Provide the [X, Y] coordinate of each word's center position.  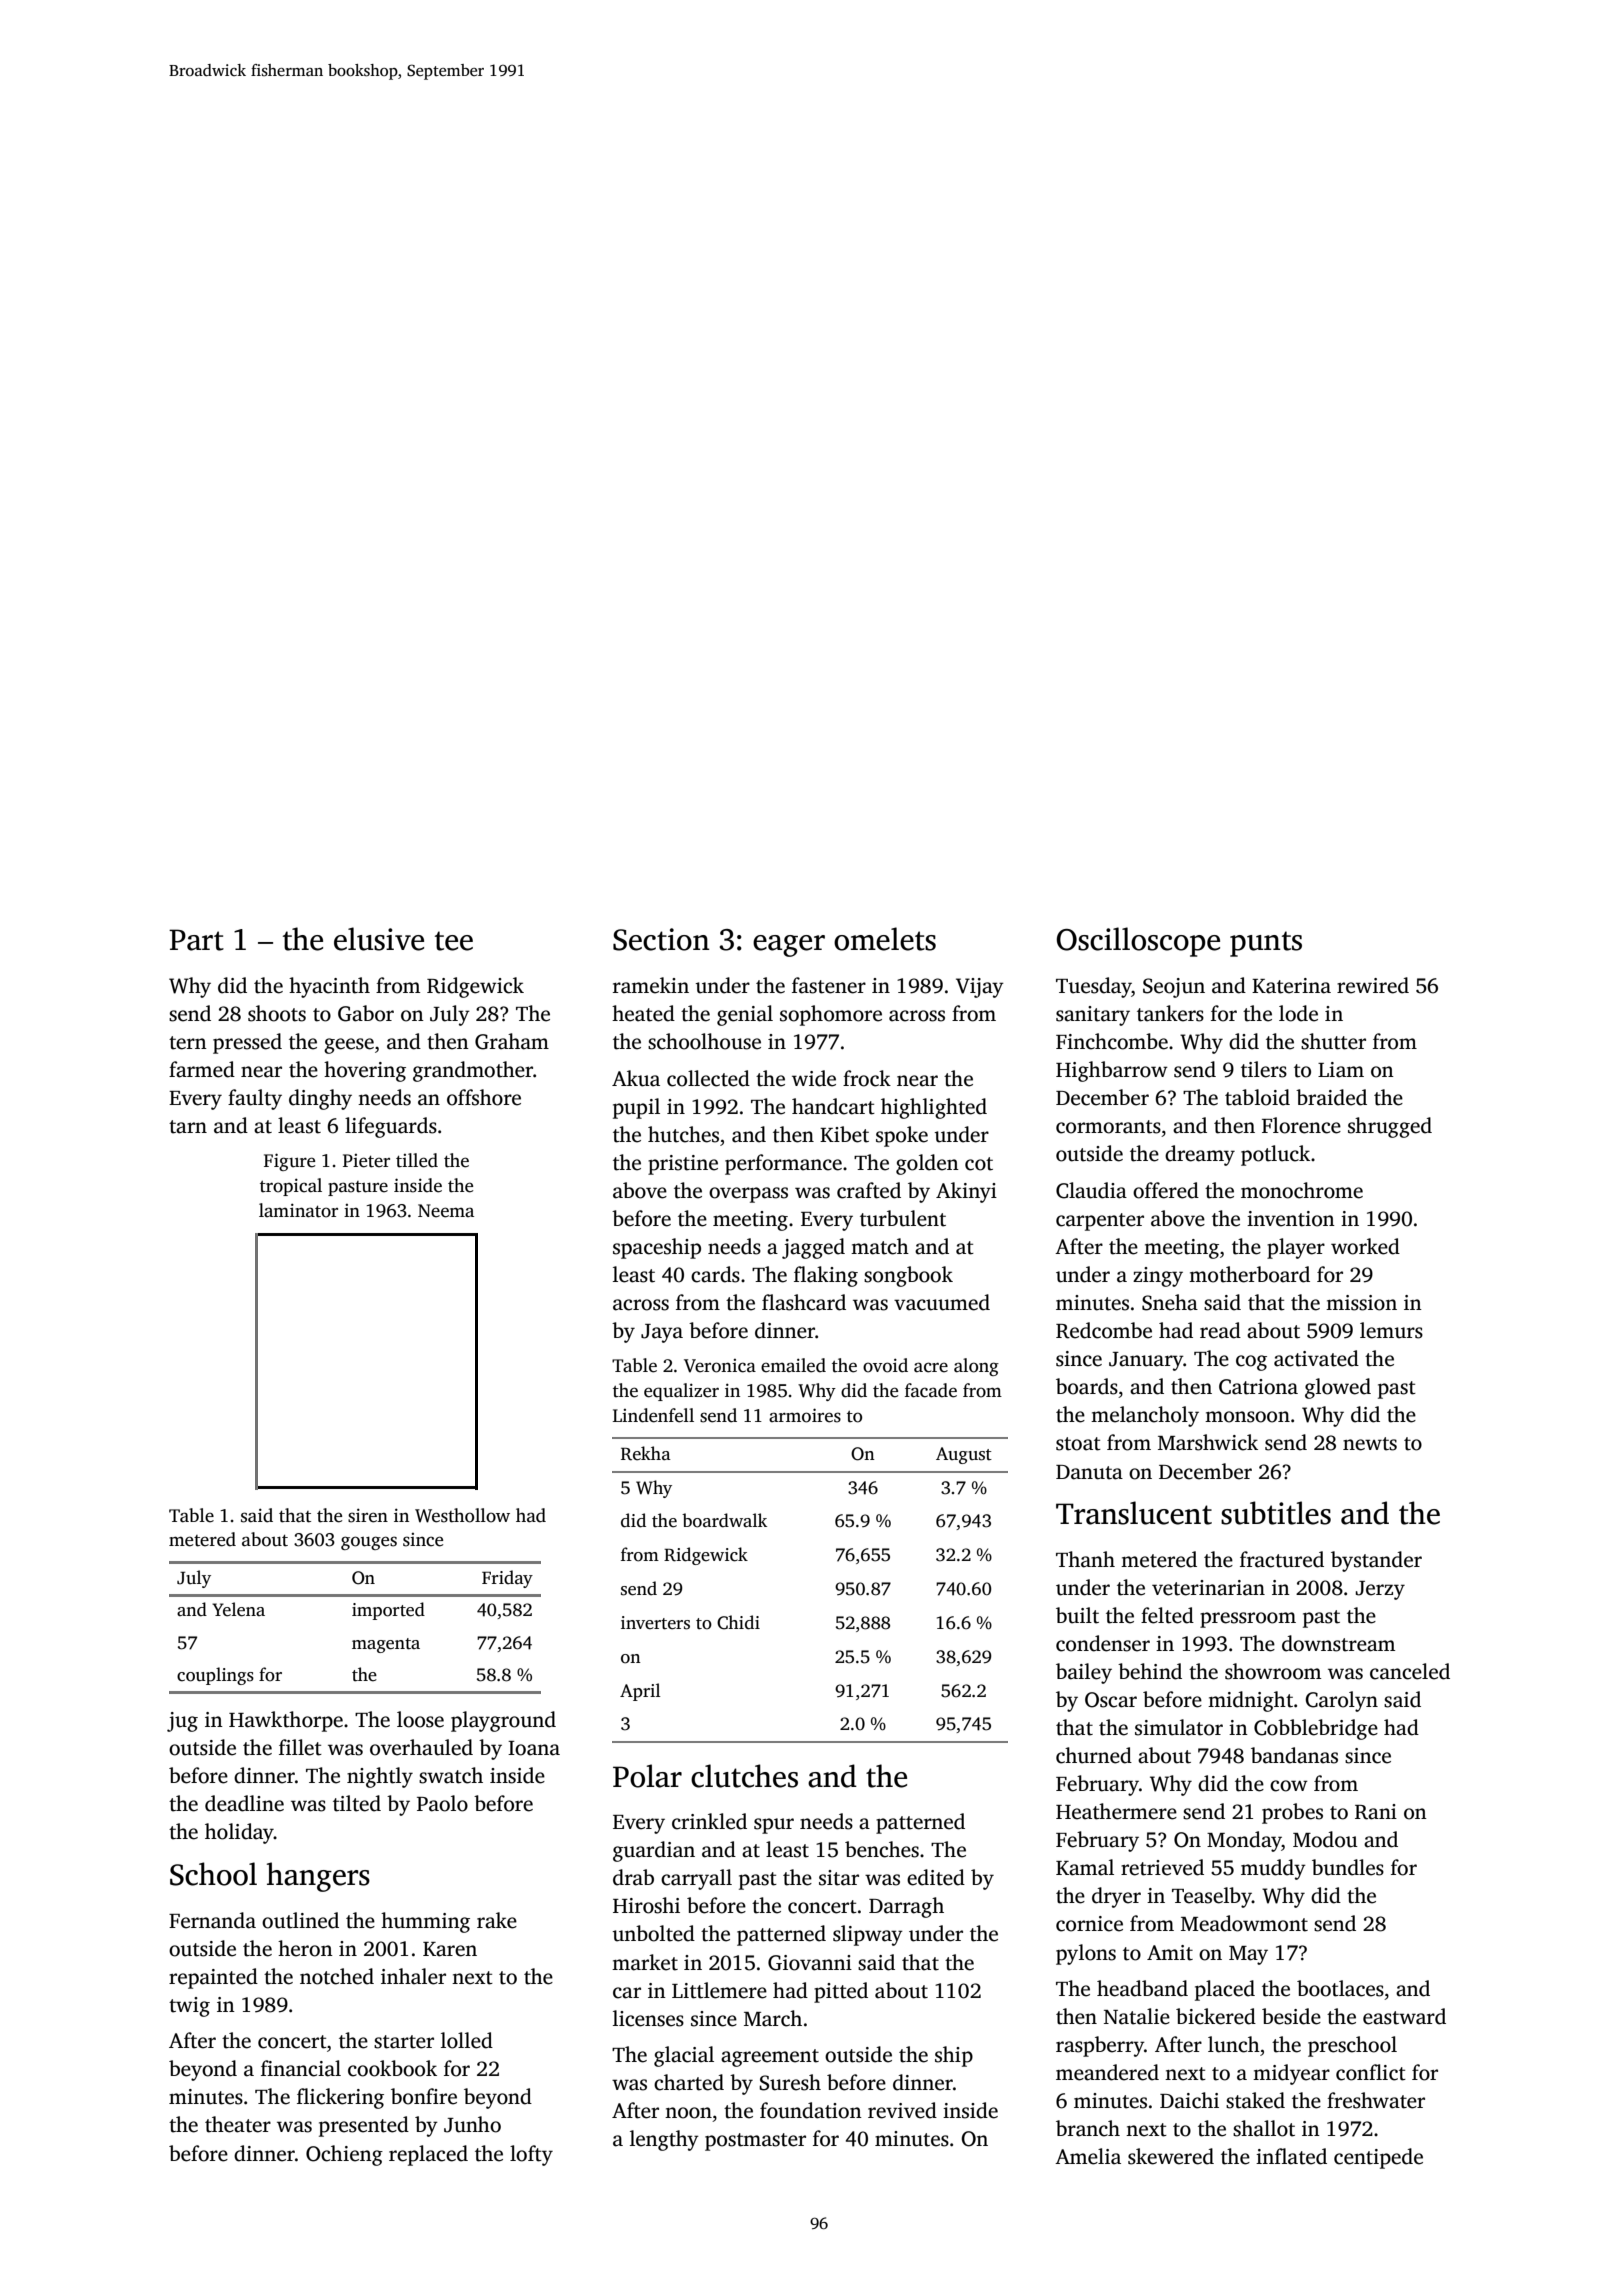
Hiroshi [646, 1905]
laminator [298, 1210]
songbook [908, 1276]
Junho [472, 2124]
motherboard [1249, 1274]
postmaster [755, 2142]
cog [1251, 1363]
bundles [1348, 1867]
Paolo [442, 1803]
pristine [683, 1165]
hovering [365, 1071]
